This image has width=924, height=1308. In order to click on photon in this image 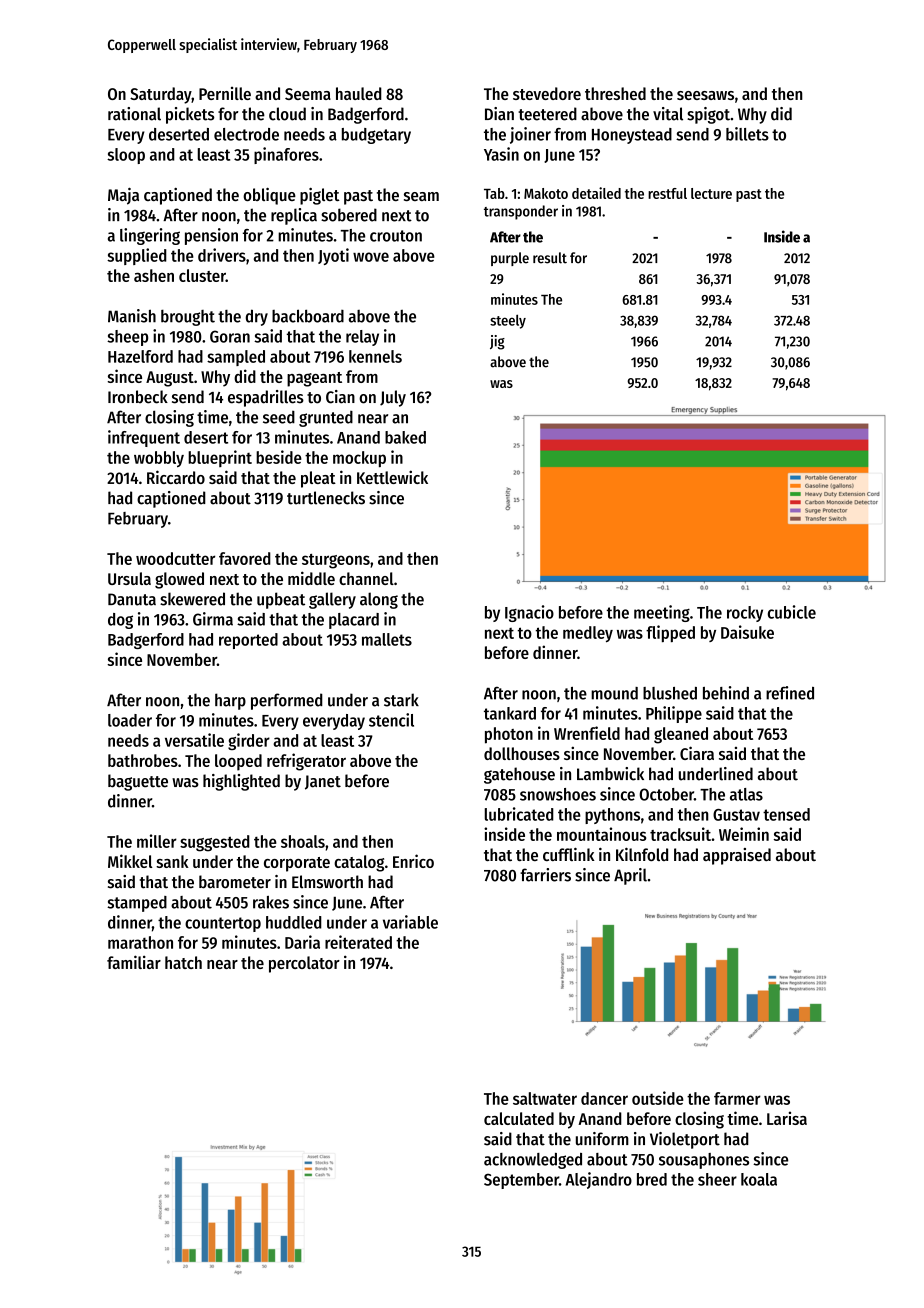, I will do `click(509, 735)`.
